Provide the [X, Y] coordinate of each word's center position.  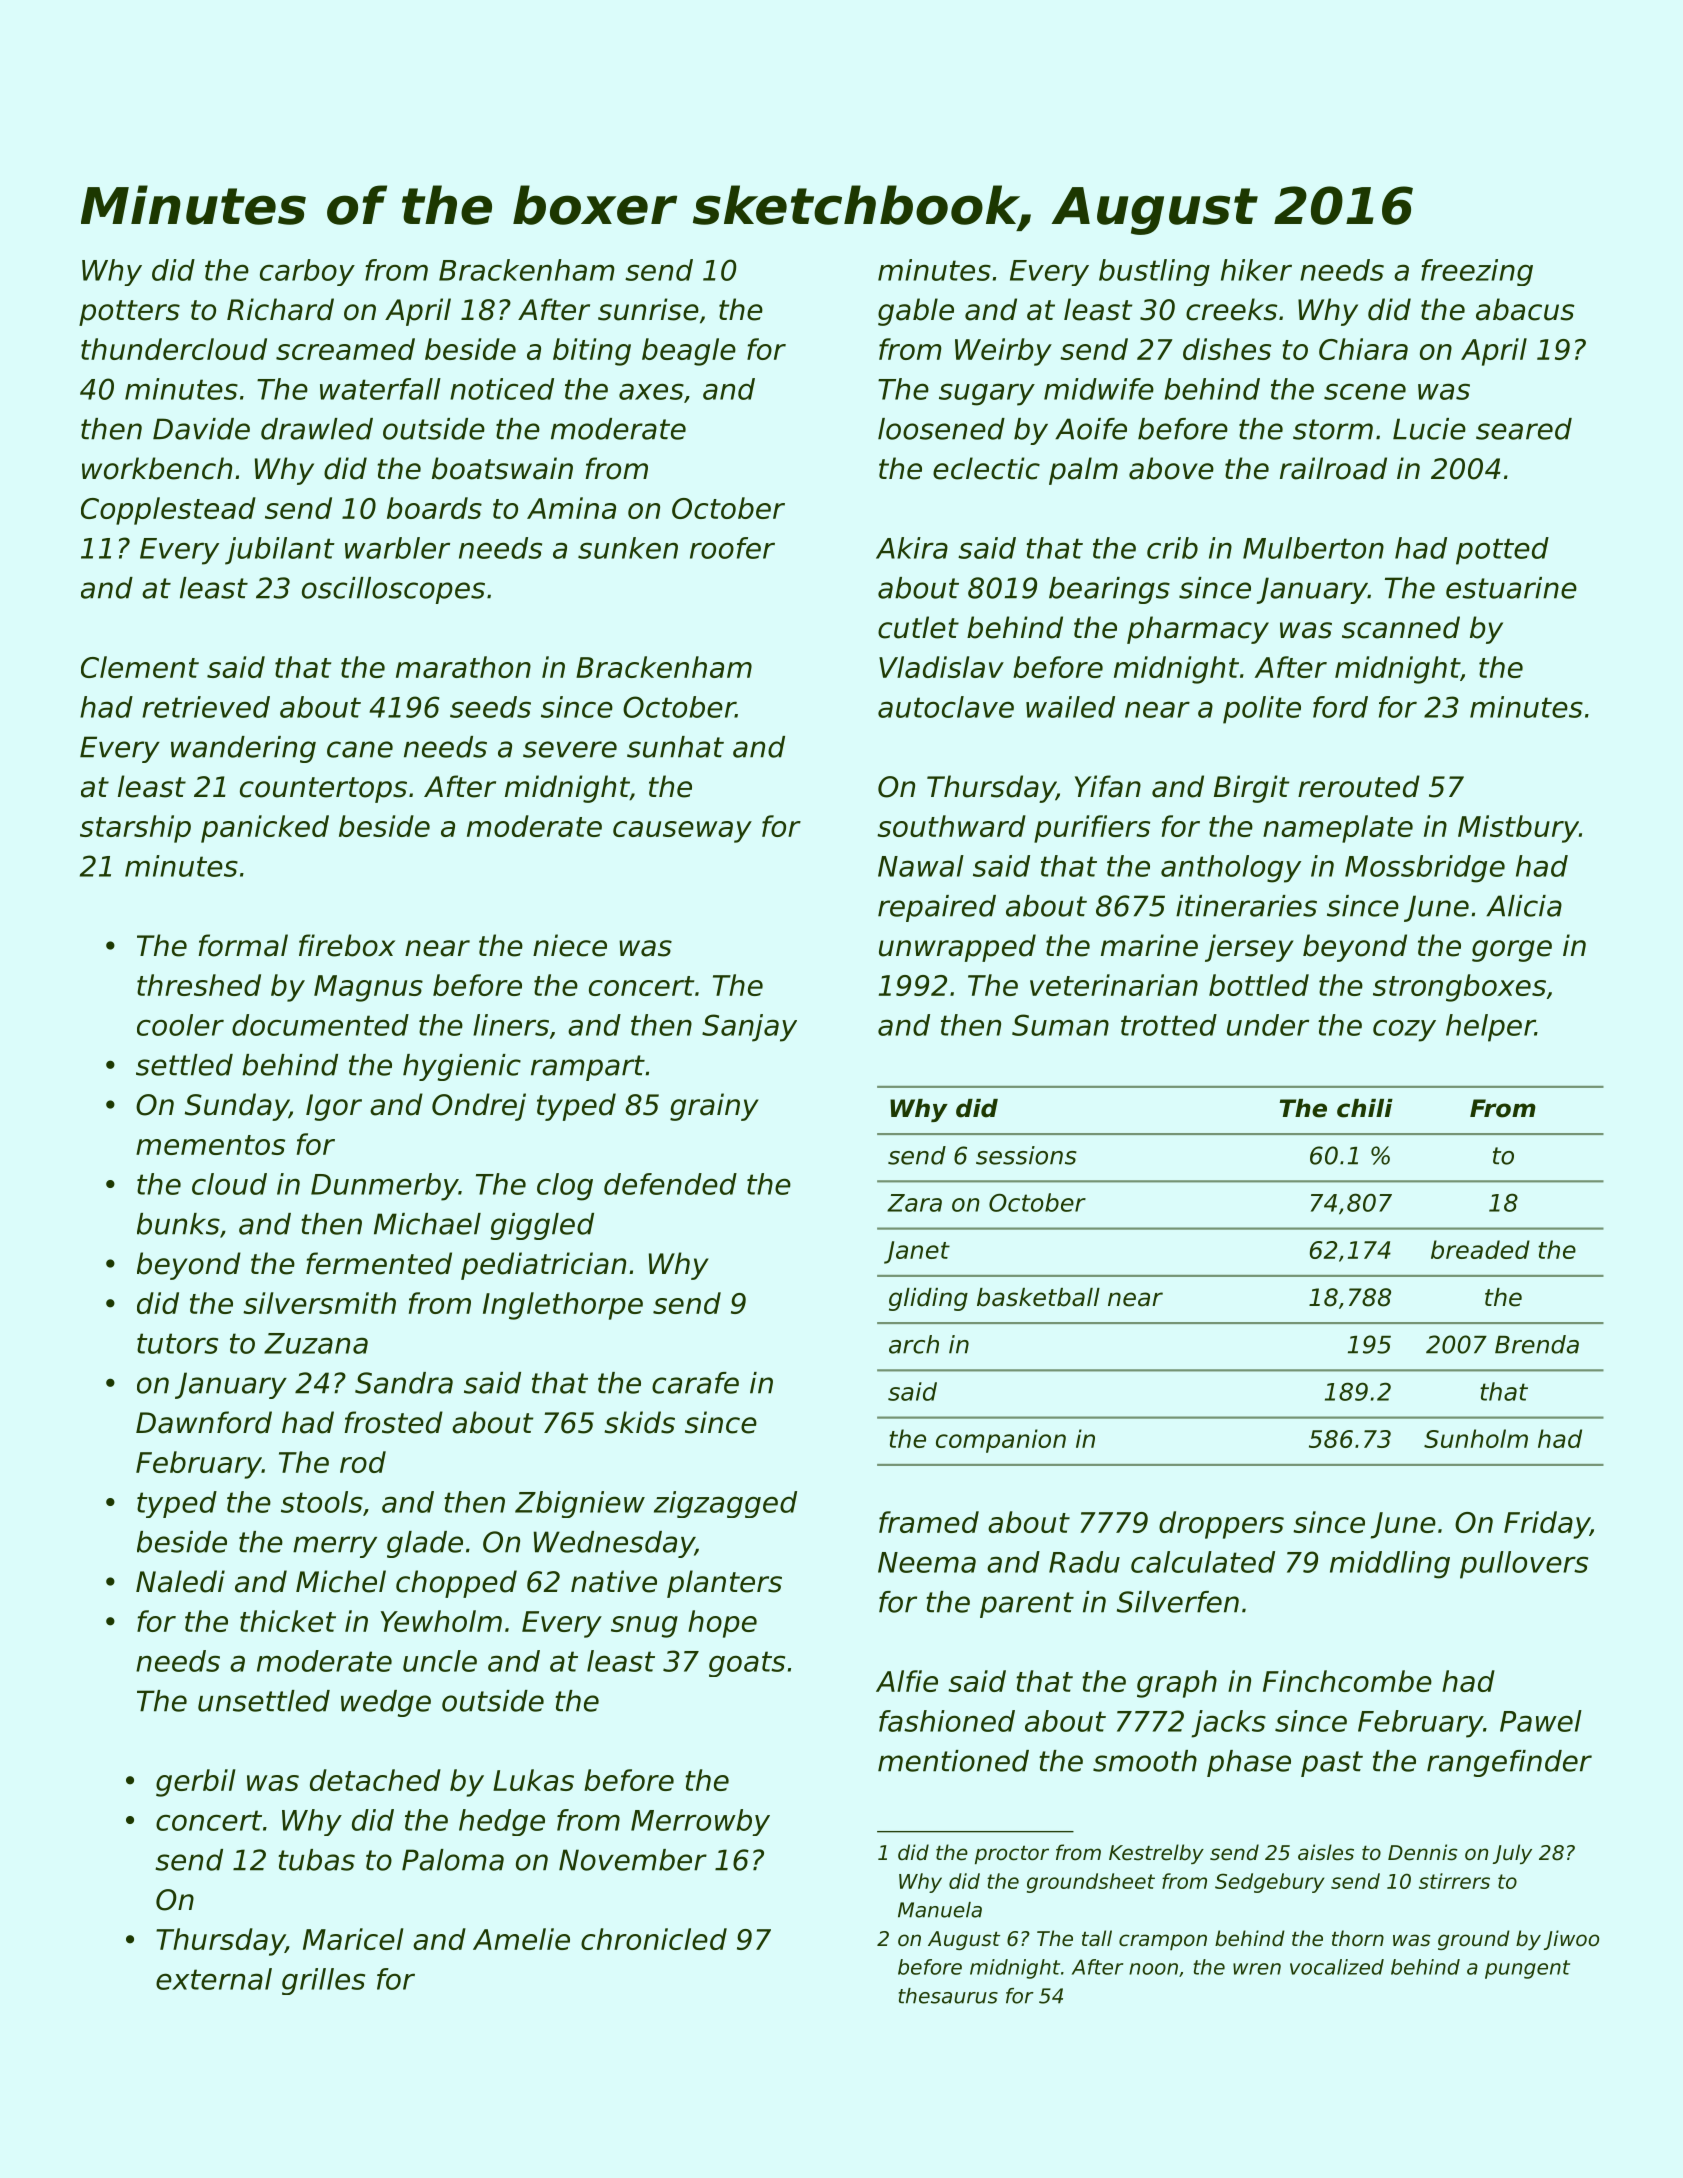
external [214, 1979]
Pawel [1541, 1721]
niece [570, 945]
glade [425, 1544]
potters [129, 313]
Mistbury [1518, 829]
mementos [210, 1145]
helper [1490, 1028]
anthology [1231, 869]
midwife [1099, 389]
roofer [732, 548]
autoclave [946, 707]
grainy [714, 1107]
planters [724, 1584]
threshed [199, 985]
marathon [463, 667]
